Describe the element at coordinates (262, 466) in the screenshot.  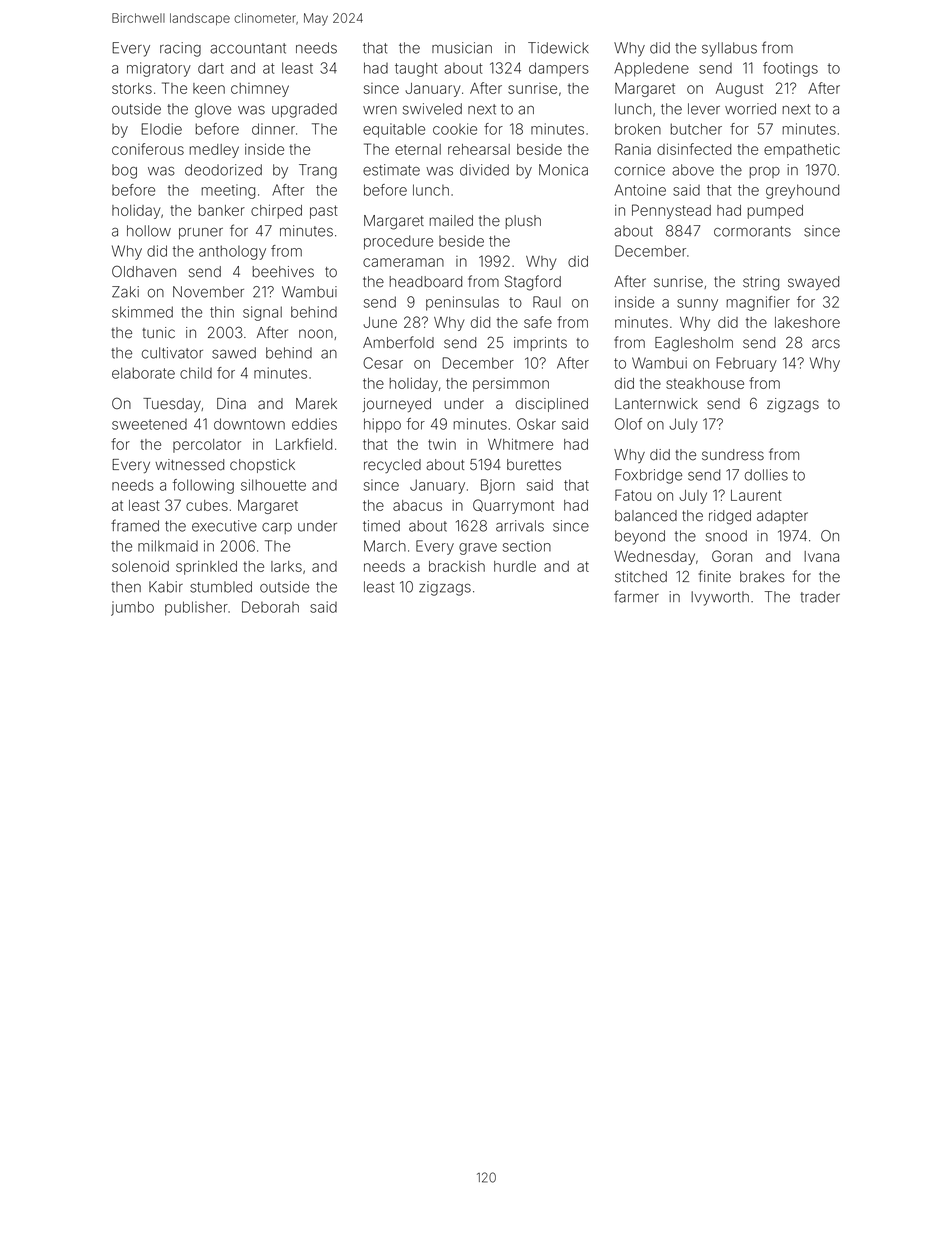
I see `chopstick` at that location.
